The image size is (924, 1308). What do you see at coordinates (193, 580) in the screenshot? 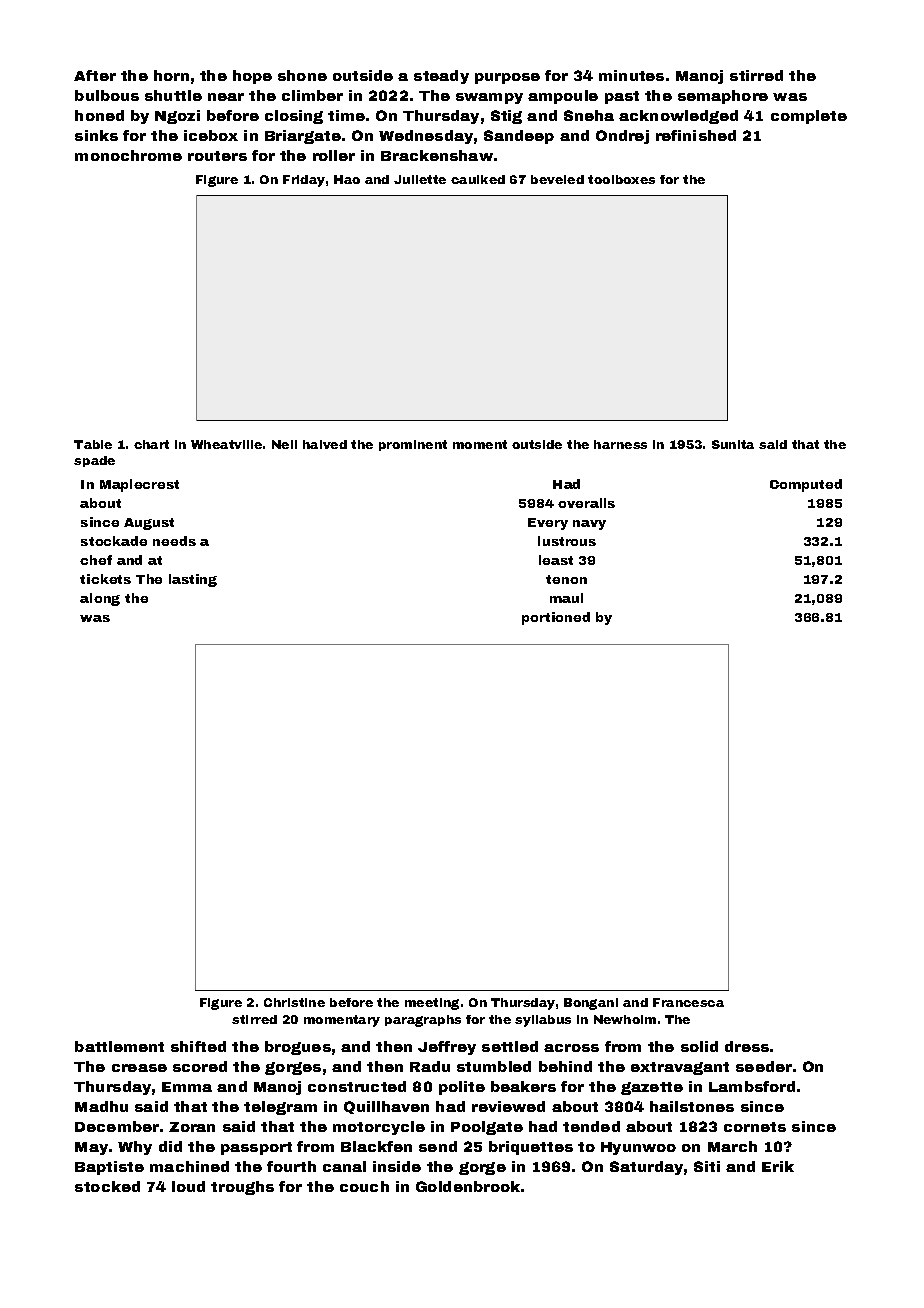
I see `lasting` at bounding box center [193, 580].
